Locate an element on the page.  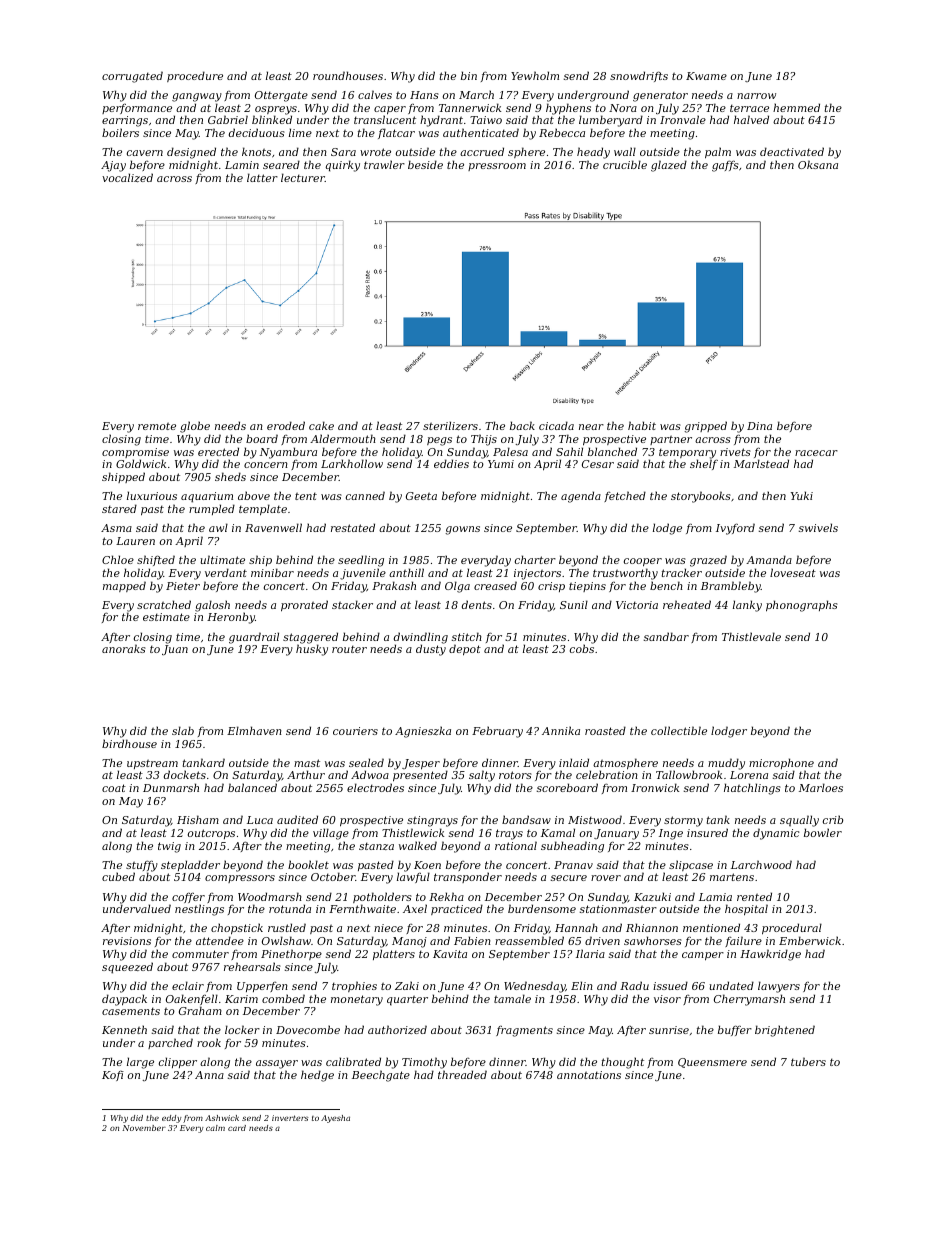
sterilizers is located at coordinates (450, 425).
